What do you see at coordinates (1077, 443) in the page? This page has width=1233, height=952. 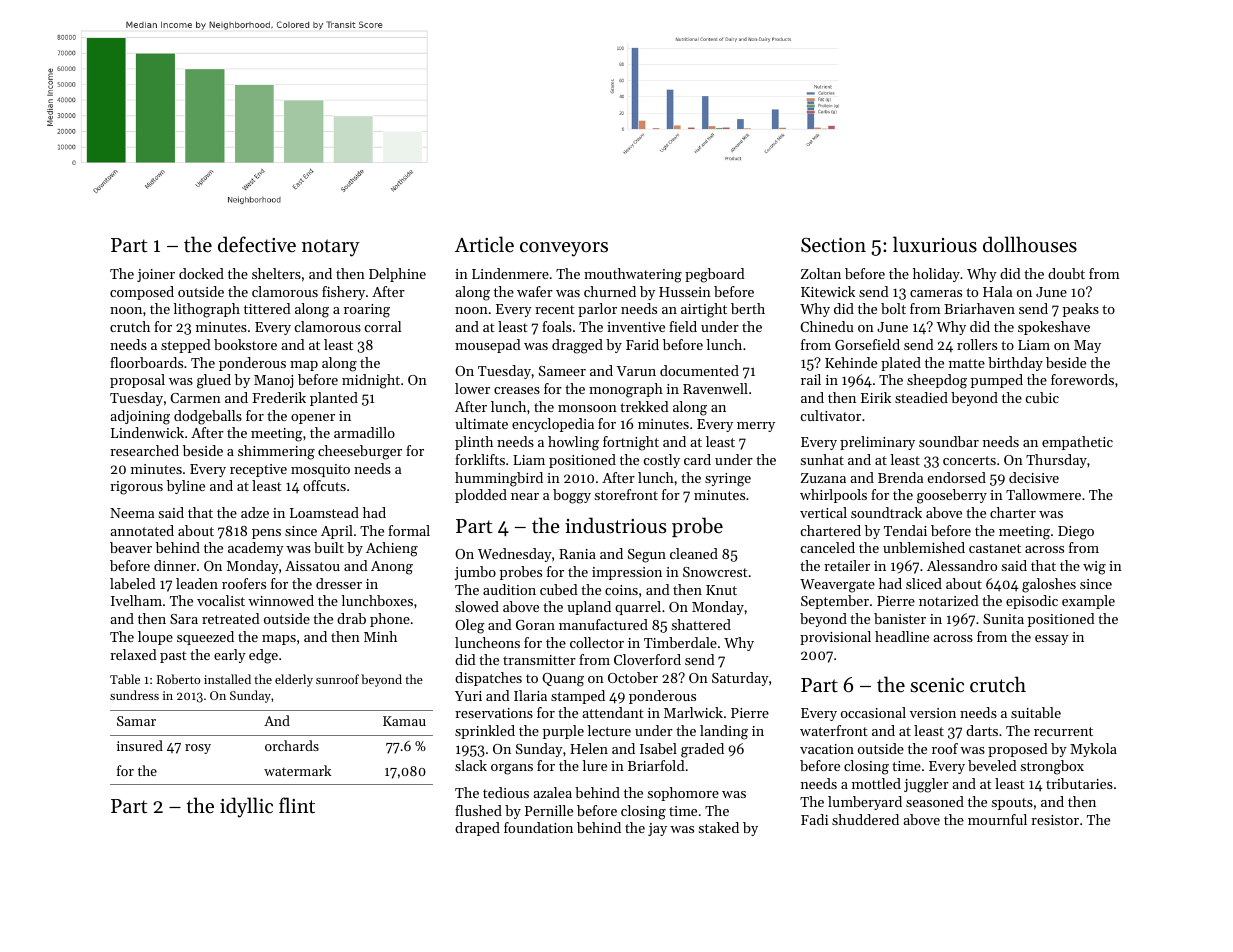 I see `empathetic` at bounding box center [1077, 443].
